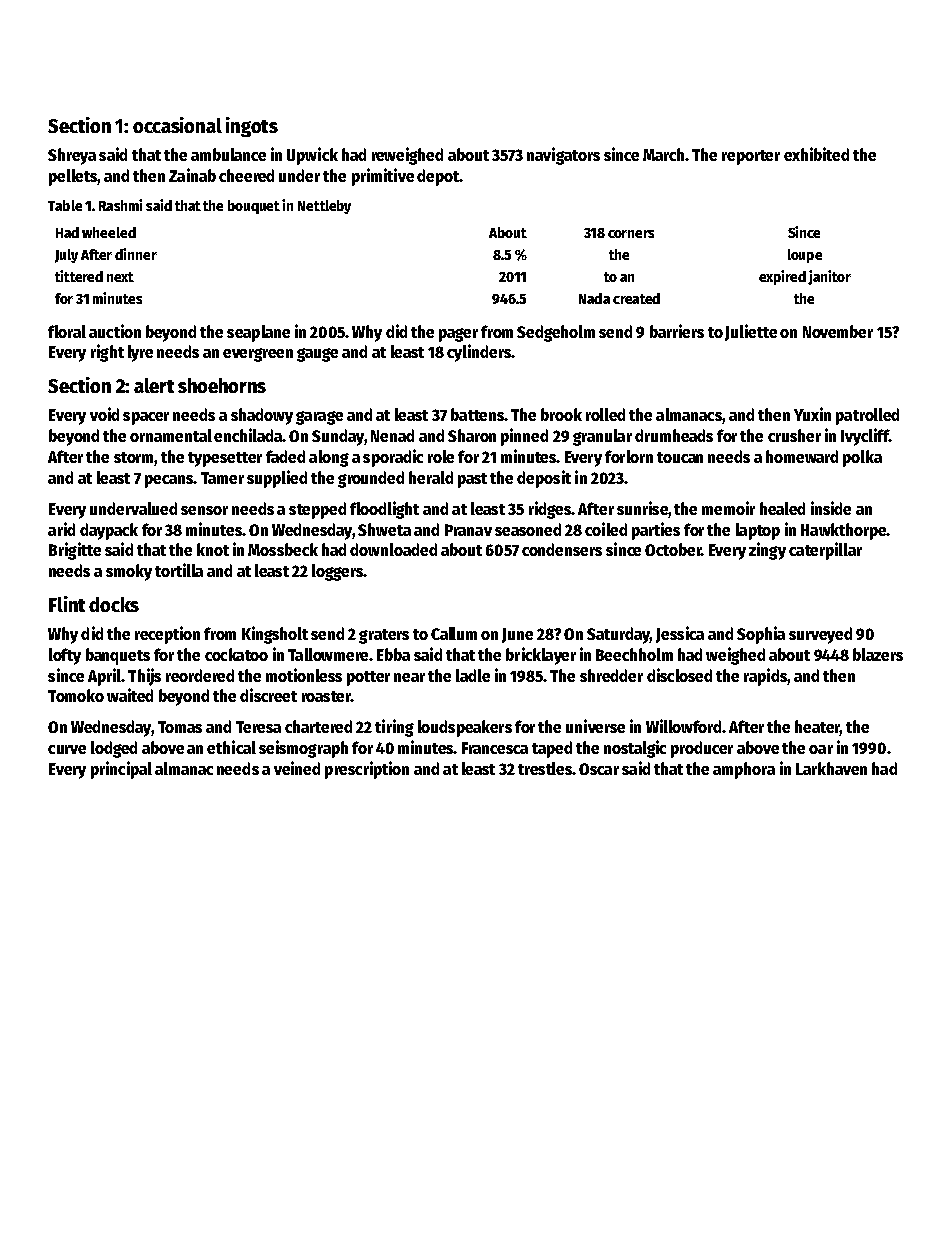  What do you see at coordinates (121, 770) in the screenshot?
I see `principal` at bounding box center [121, 770].
